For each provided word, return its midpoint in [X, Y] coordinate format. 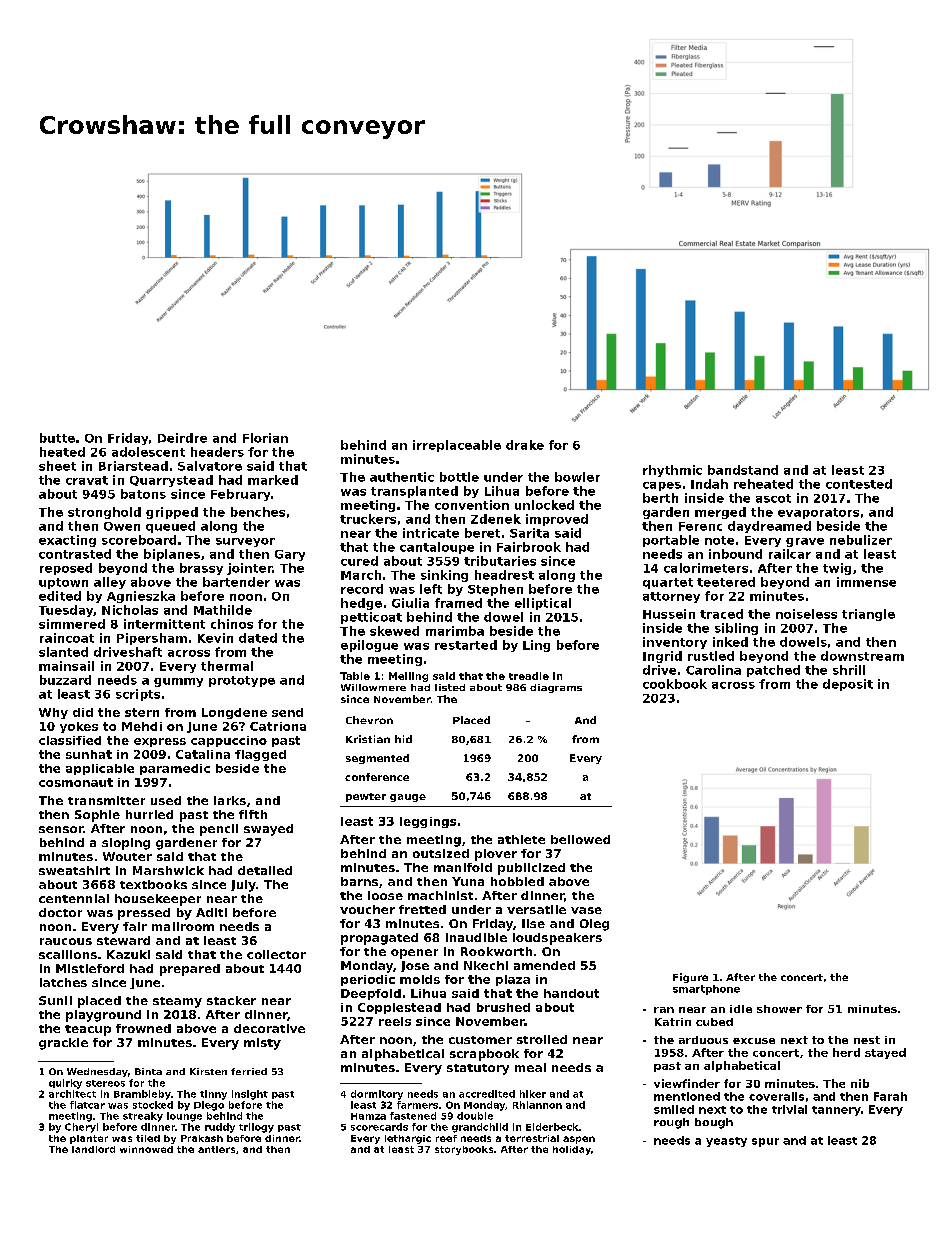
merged [720, 513]
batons [143, 494]
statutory [478, 1069]
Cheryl [81, 1128]
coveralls [776, 1096]
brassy [201, 569]
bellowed [580, 839]
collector [276, 954]
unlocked [544, 505]
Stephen [495, 590]
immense [866, 582]
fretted [422, 909]
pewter [366, 797]
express [160, 742]
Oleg [594, 925]
